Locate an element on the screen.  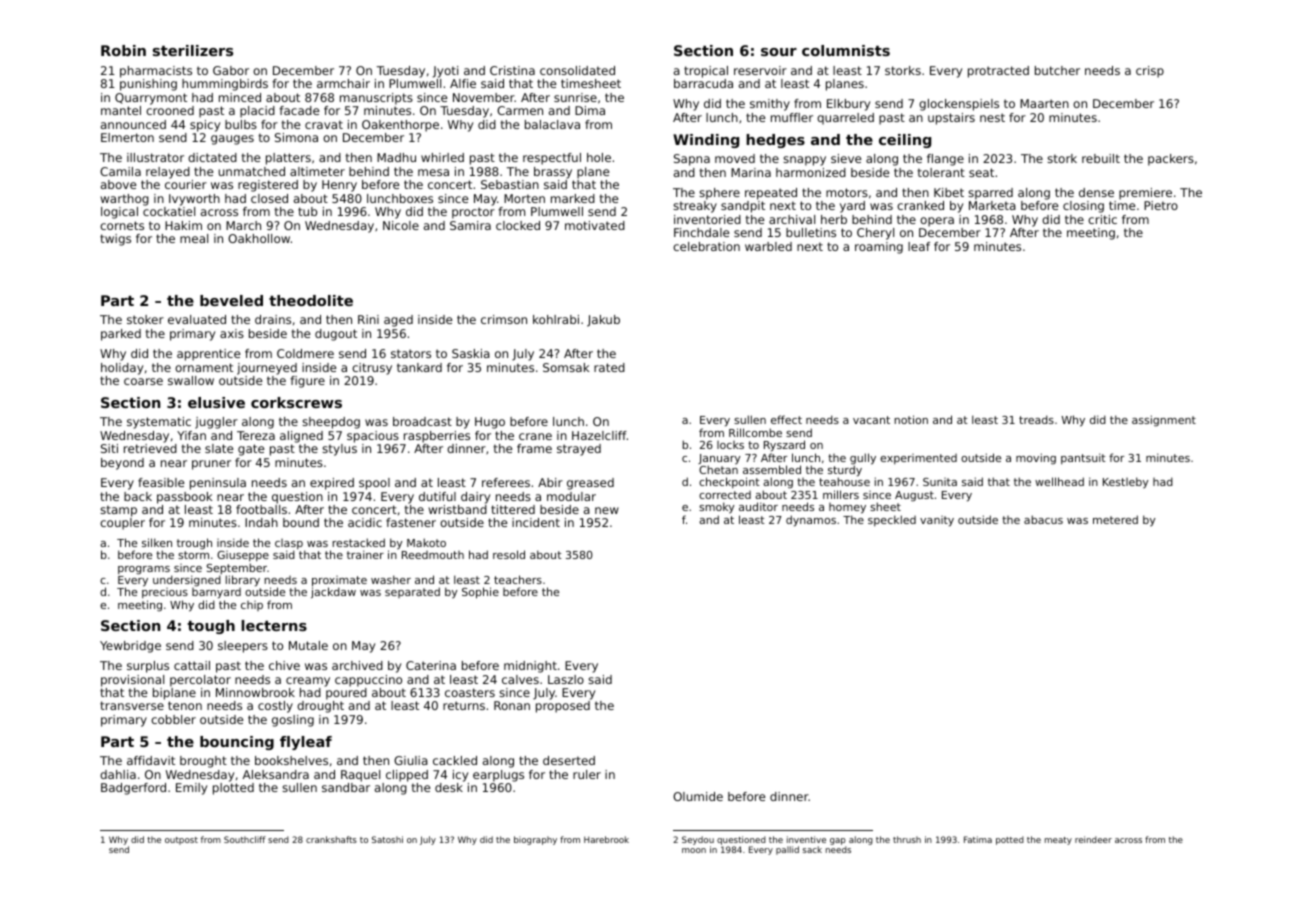
locks is located at coordinates (730, 445).
